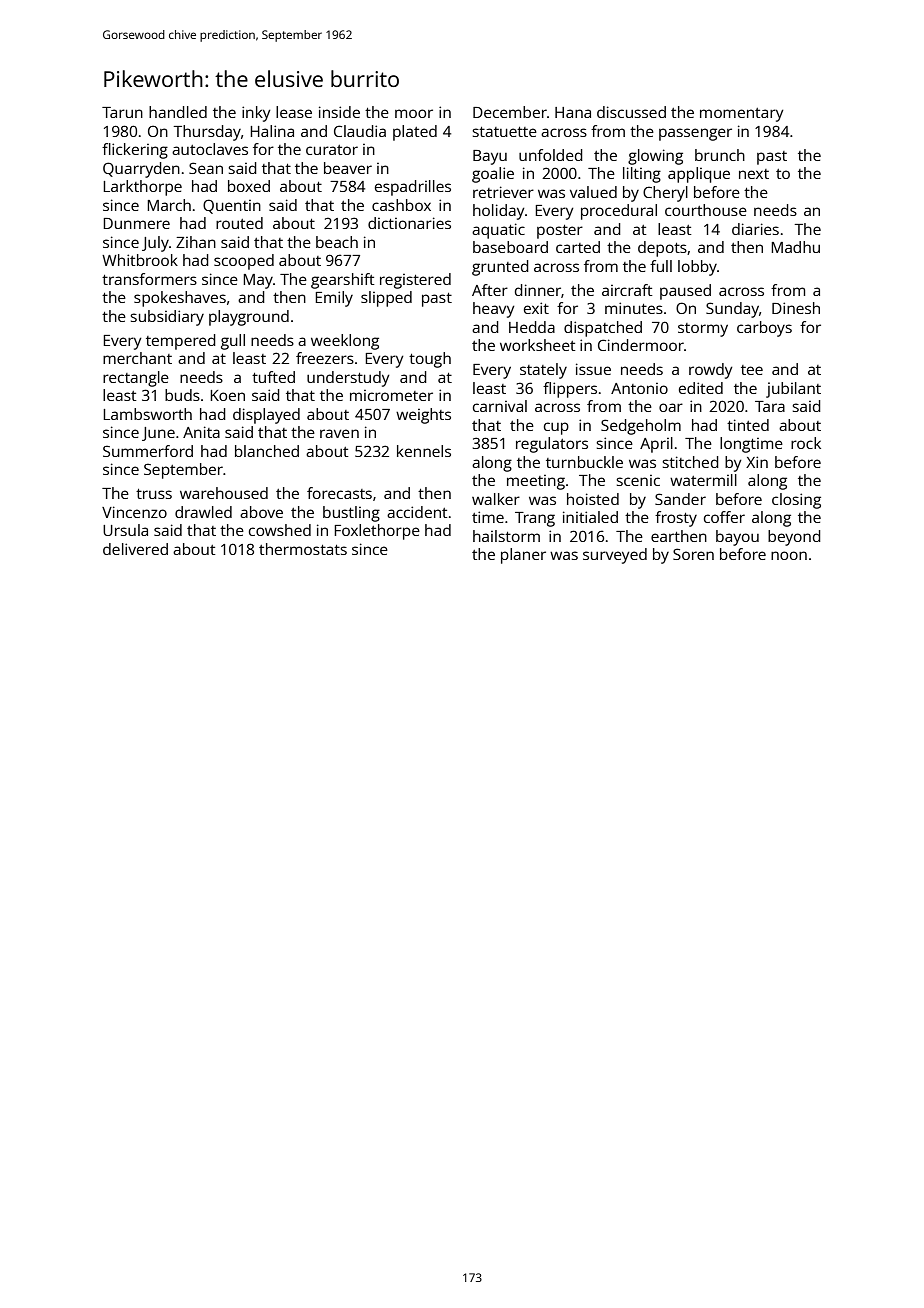  I want to click on poster, so click(560, 232).
